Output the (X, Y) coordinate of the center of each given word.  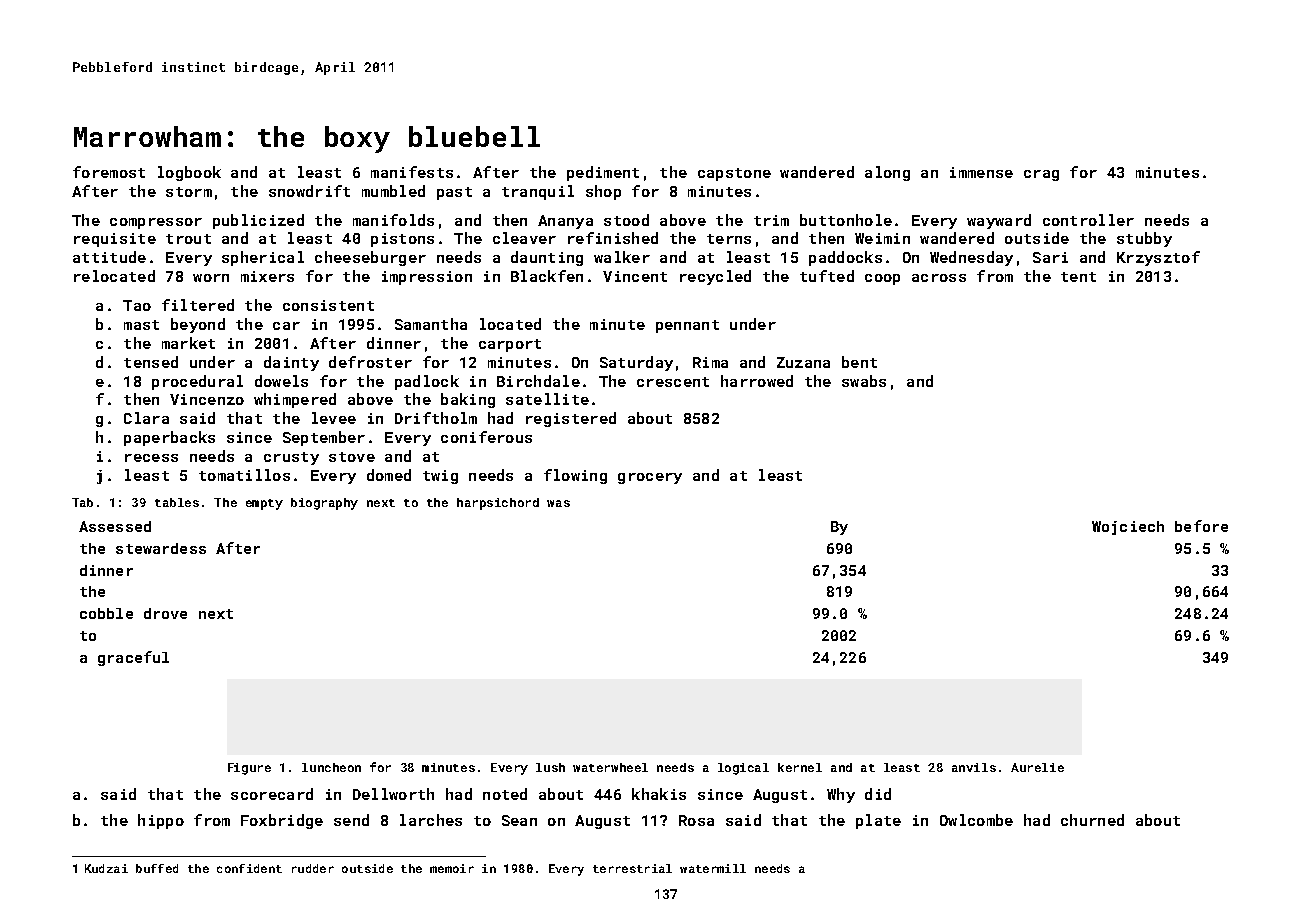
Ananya (565, 222)
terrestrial (632, 868)
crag (1041, 175)
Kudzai (106, 868)
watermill (713, 868)
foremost (109, 172)
